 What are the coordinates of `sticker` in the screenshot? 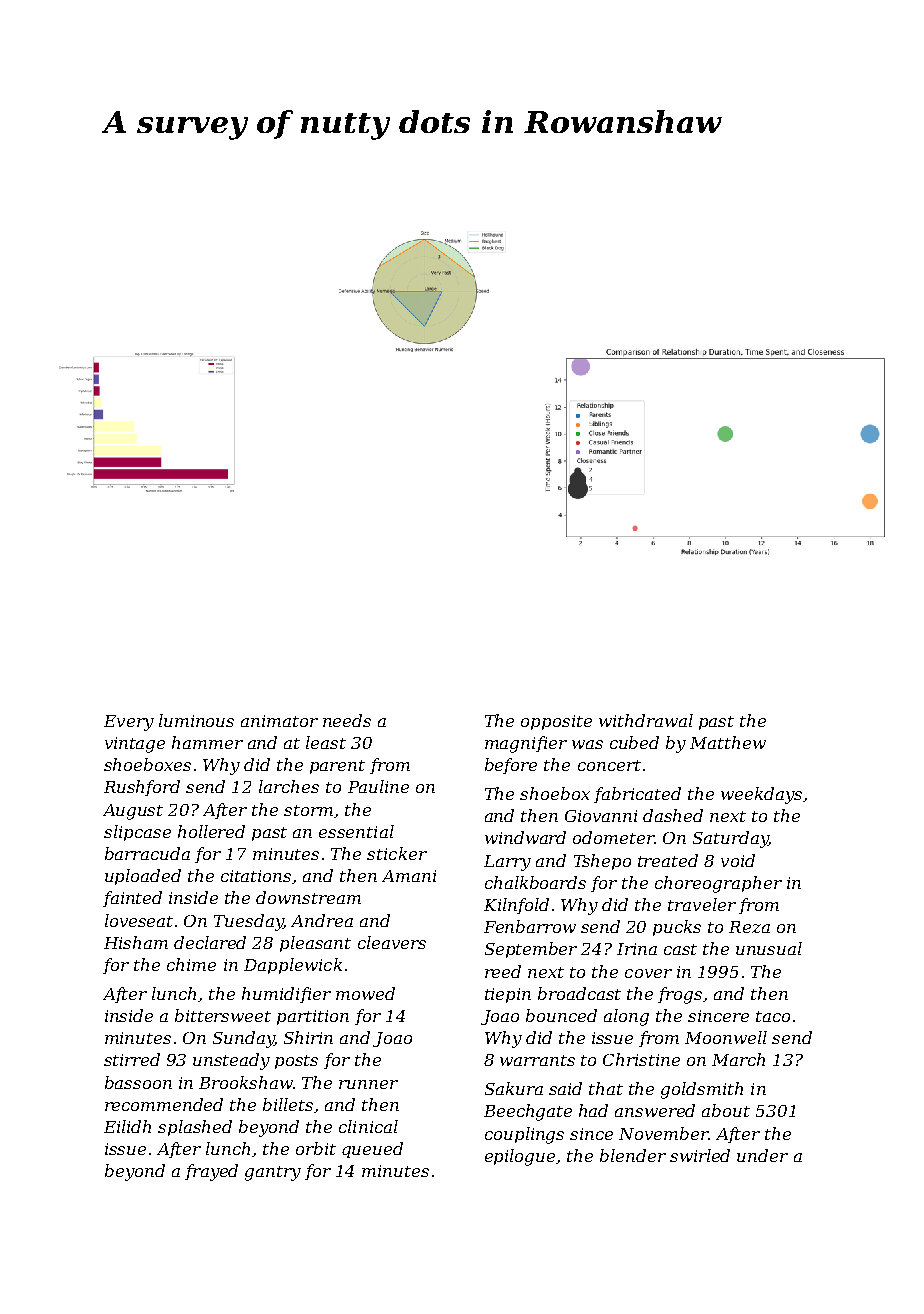 It's located at (397, 853).
